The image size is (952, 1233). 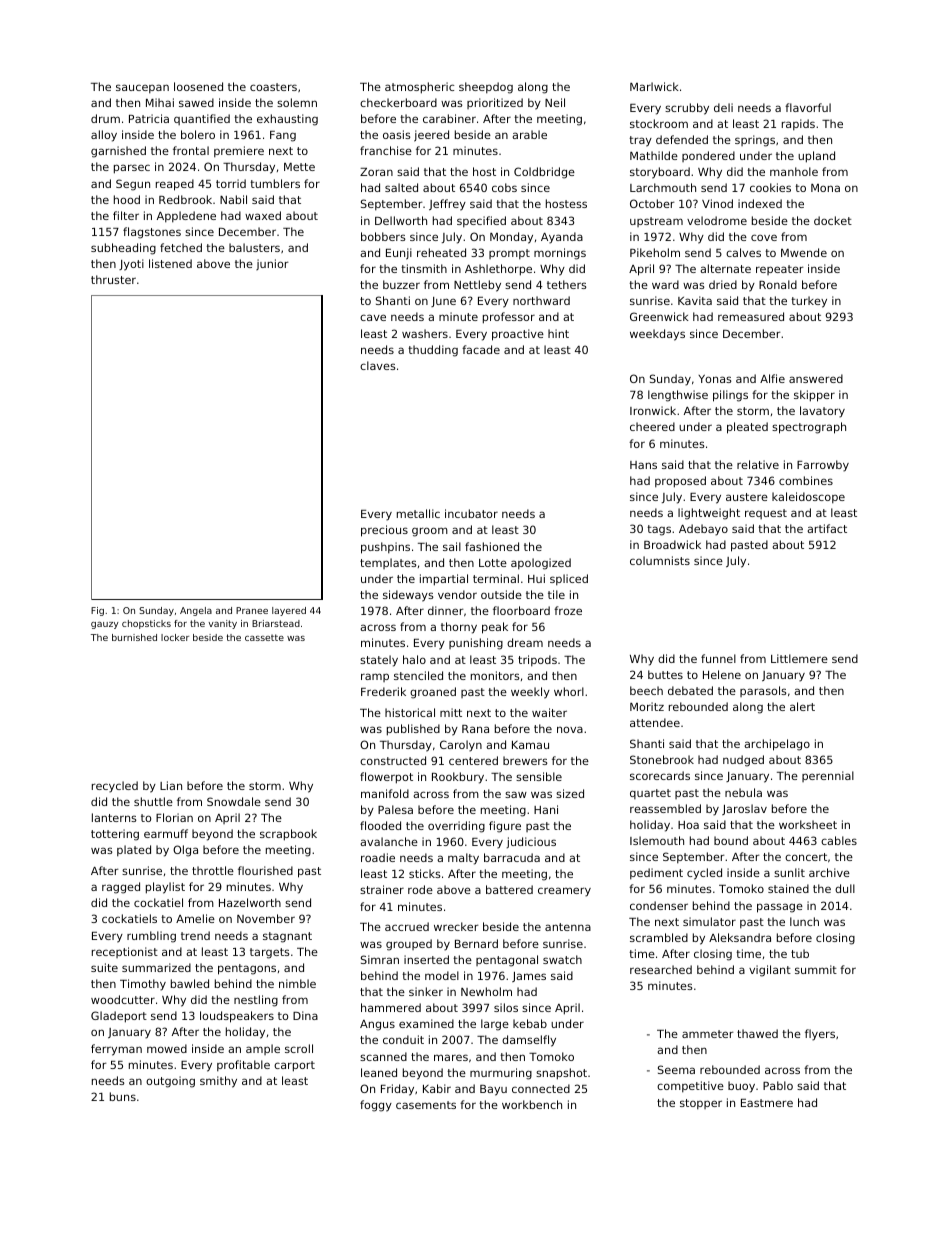 What do you see at coordinates (569, 579) in the image?
I see `spliced` at bounding box center [569, 579].
